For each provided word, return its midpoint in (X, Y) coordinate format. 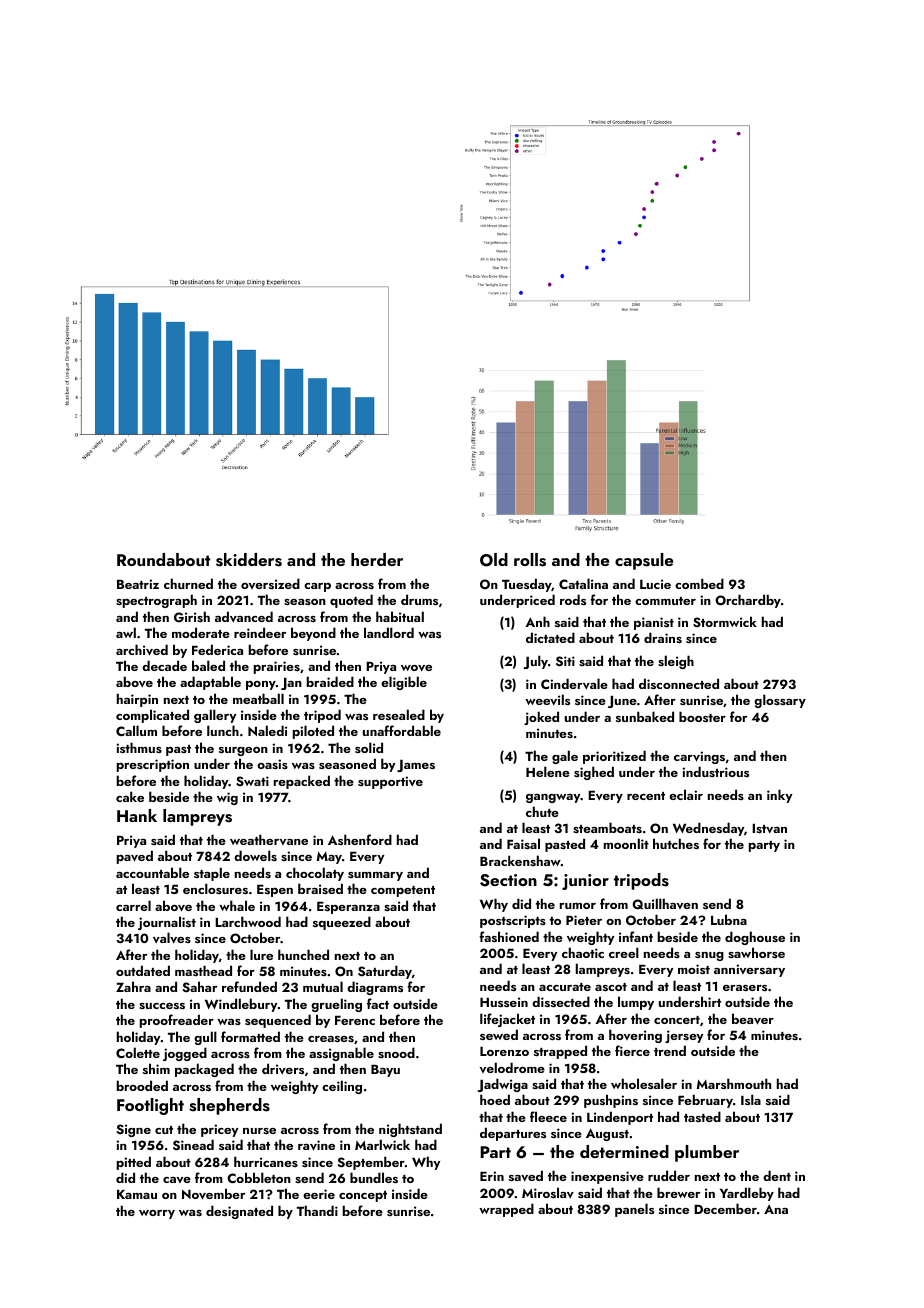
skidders (249, 560)
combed (699, 583)
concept (363, 1196)
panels (634, 1210)
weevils (547, 700)
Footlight (150, 1106)
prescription (153, 765)
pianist (654, 623)
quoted (351, 601)
